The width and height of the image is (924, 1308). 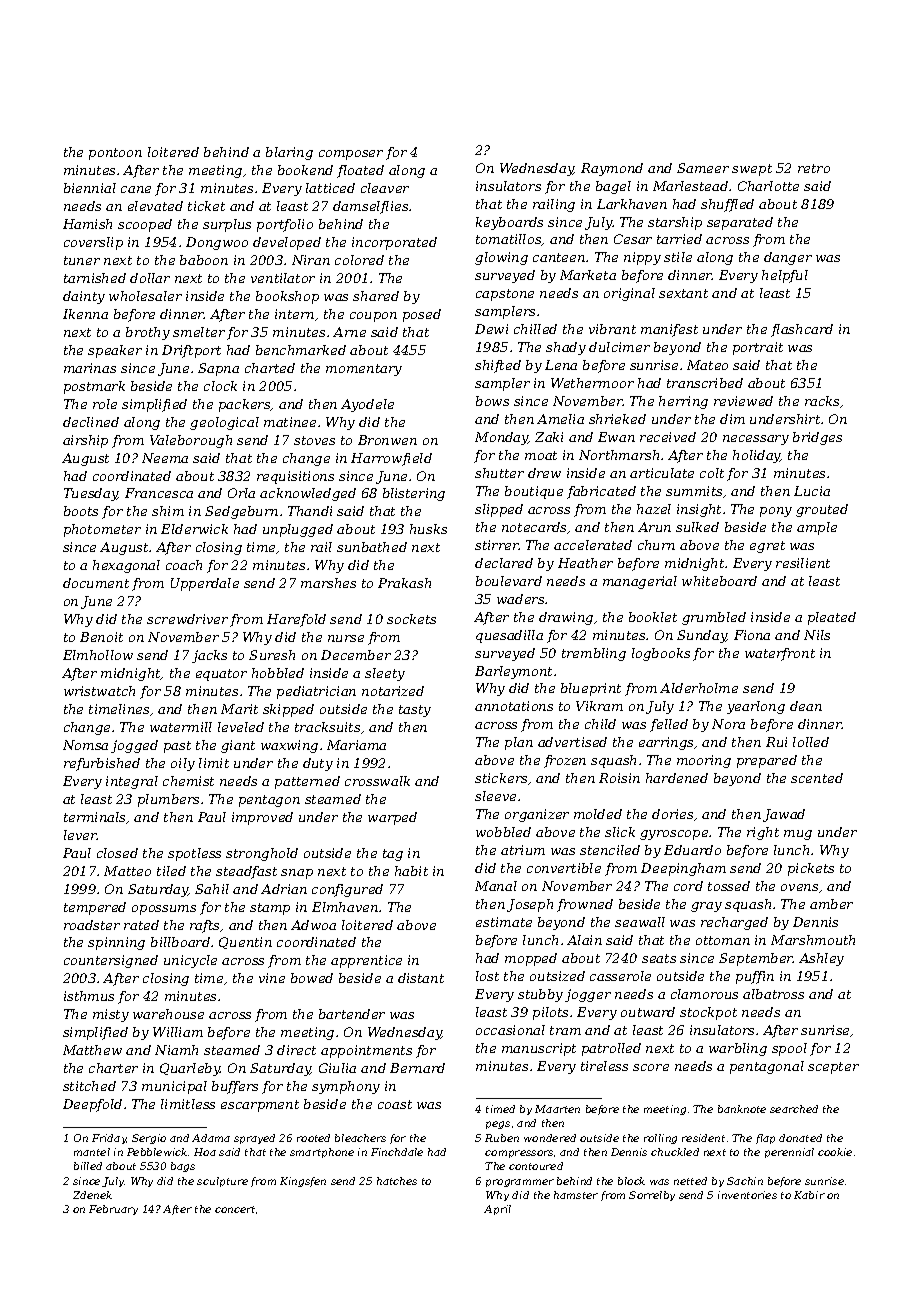 What do you see at coordinates (422, 315) in the image?
I see `posed` at bounding box center [422, 315].
